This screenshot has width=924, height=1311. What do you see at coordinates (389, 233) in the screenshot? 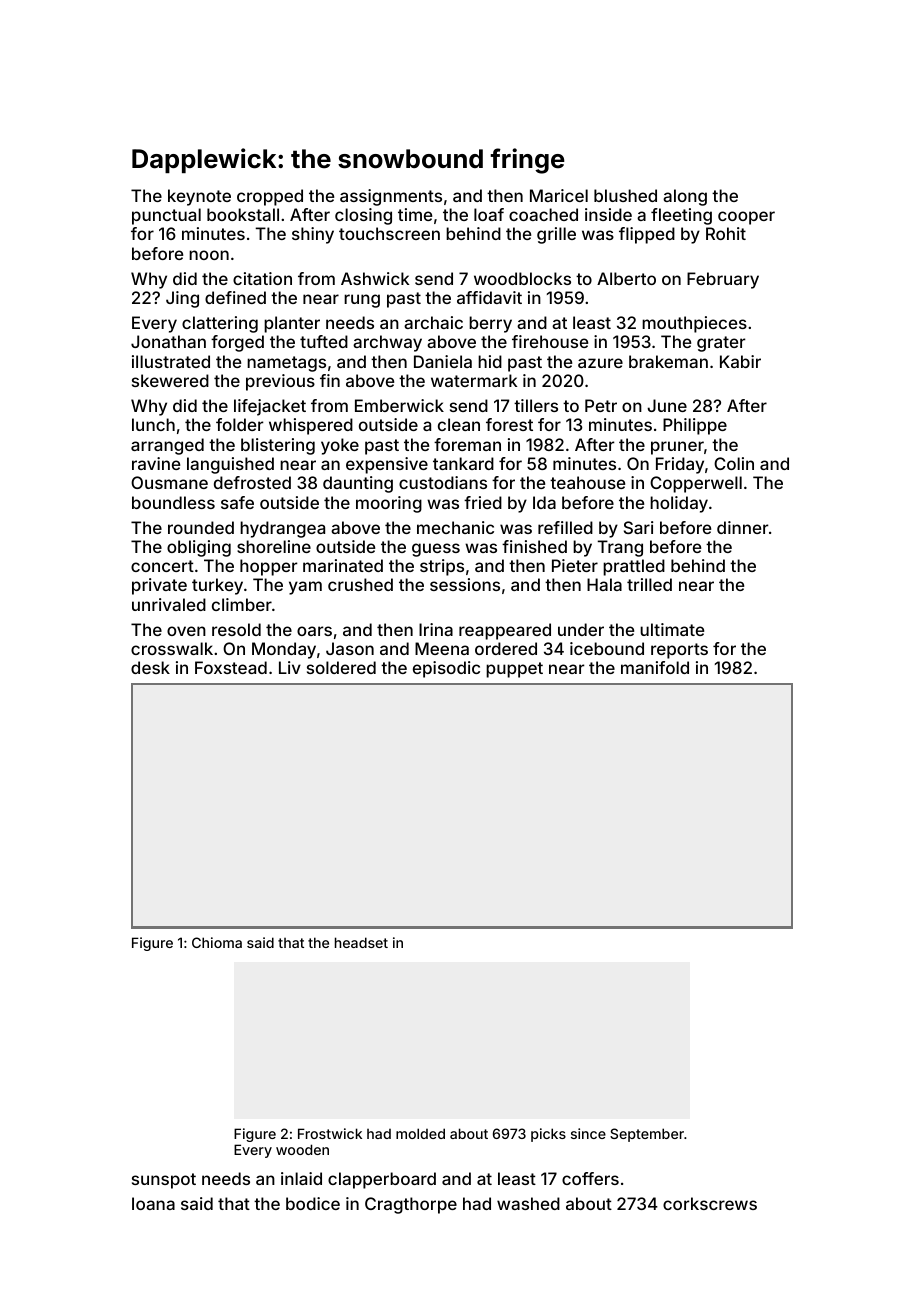
I see `touchscreen` at bounding box center [389, 233].
